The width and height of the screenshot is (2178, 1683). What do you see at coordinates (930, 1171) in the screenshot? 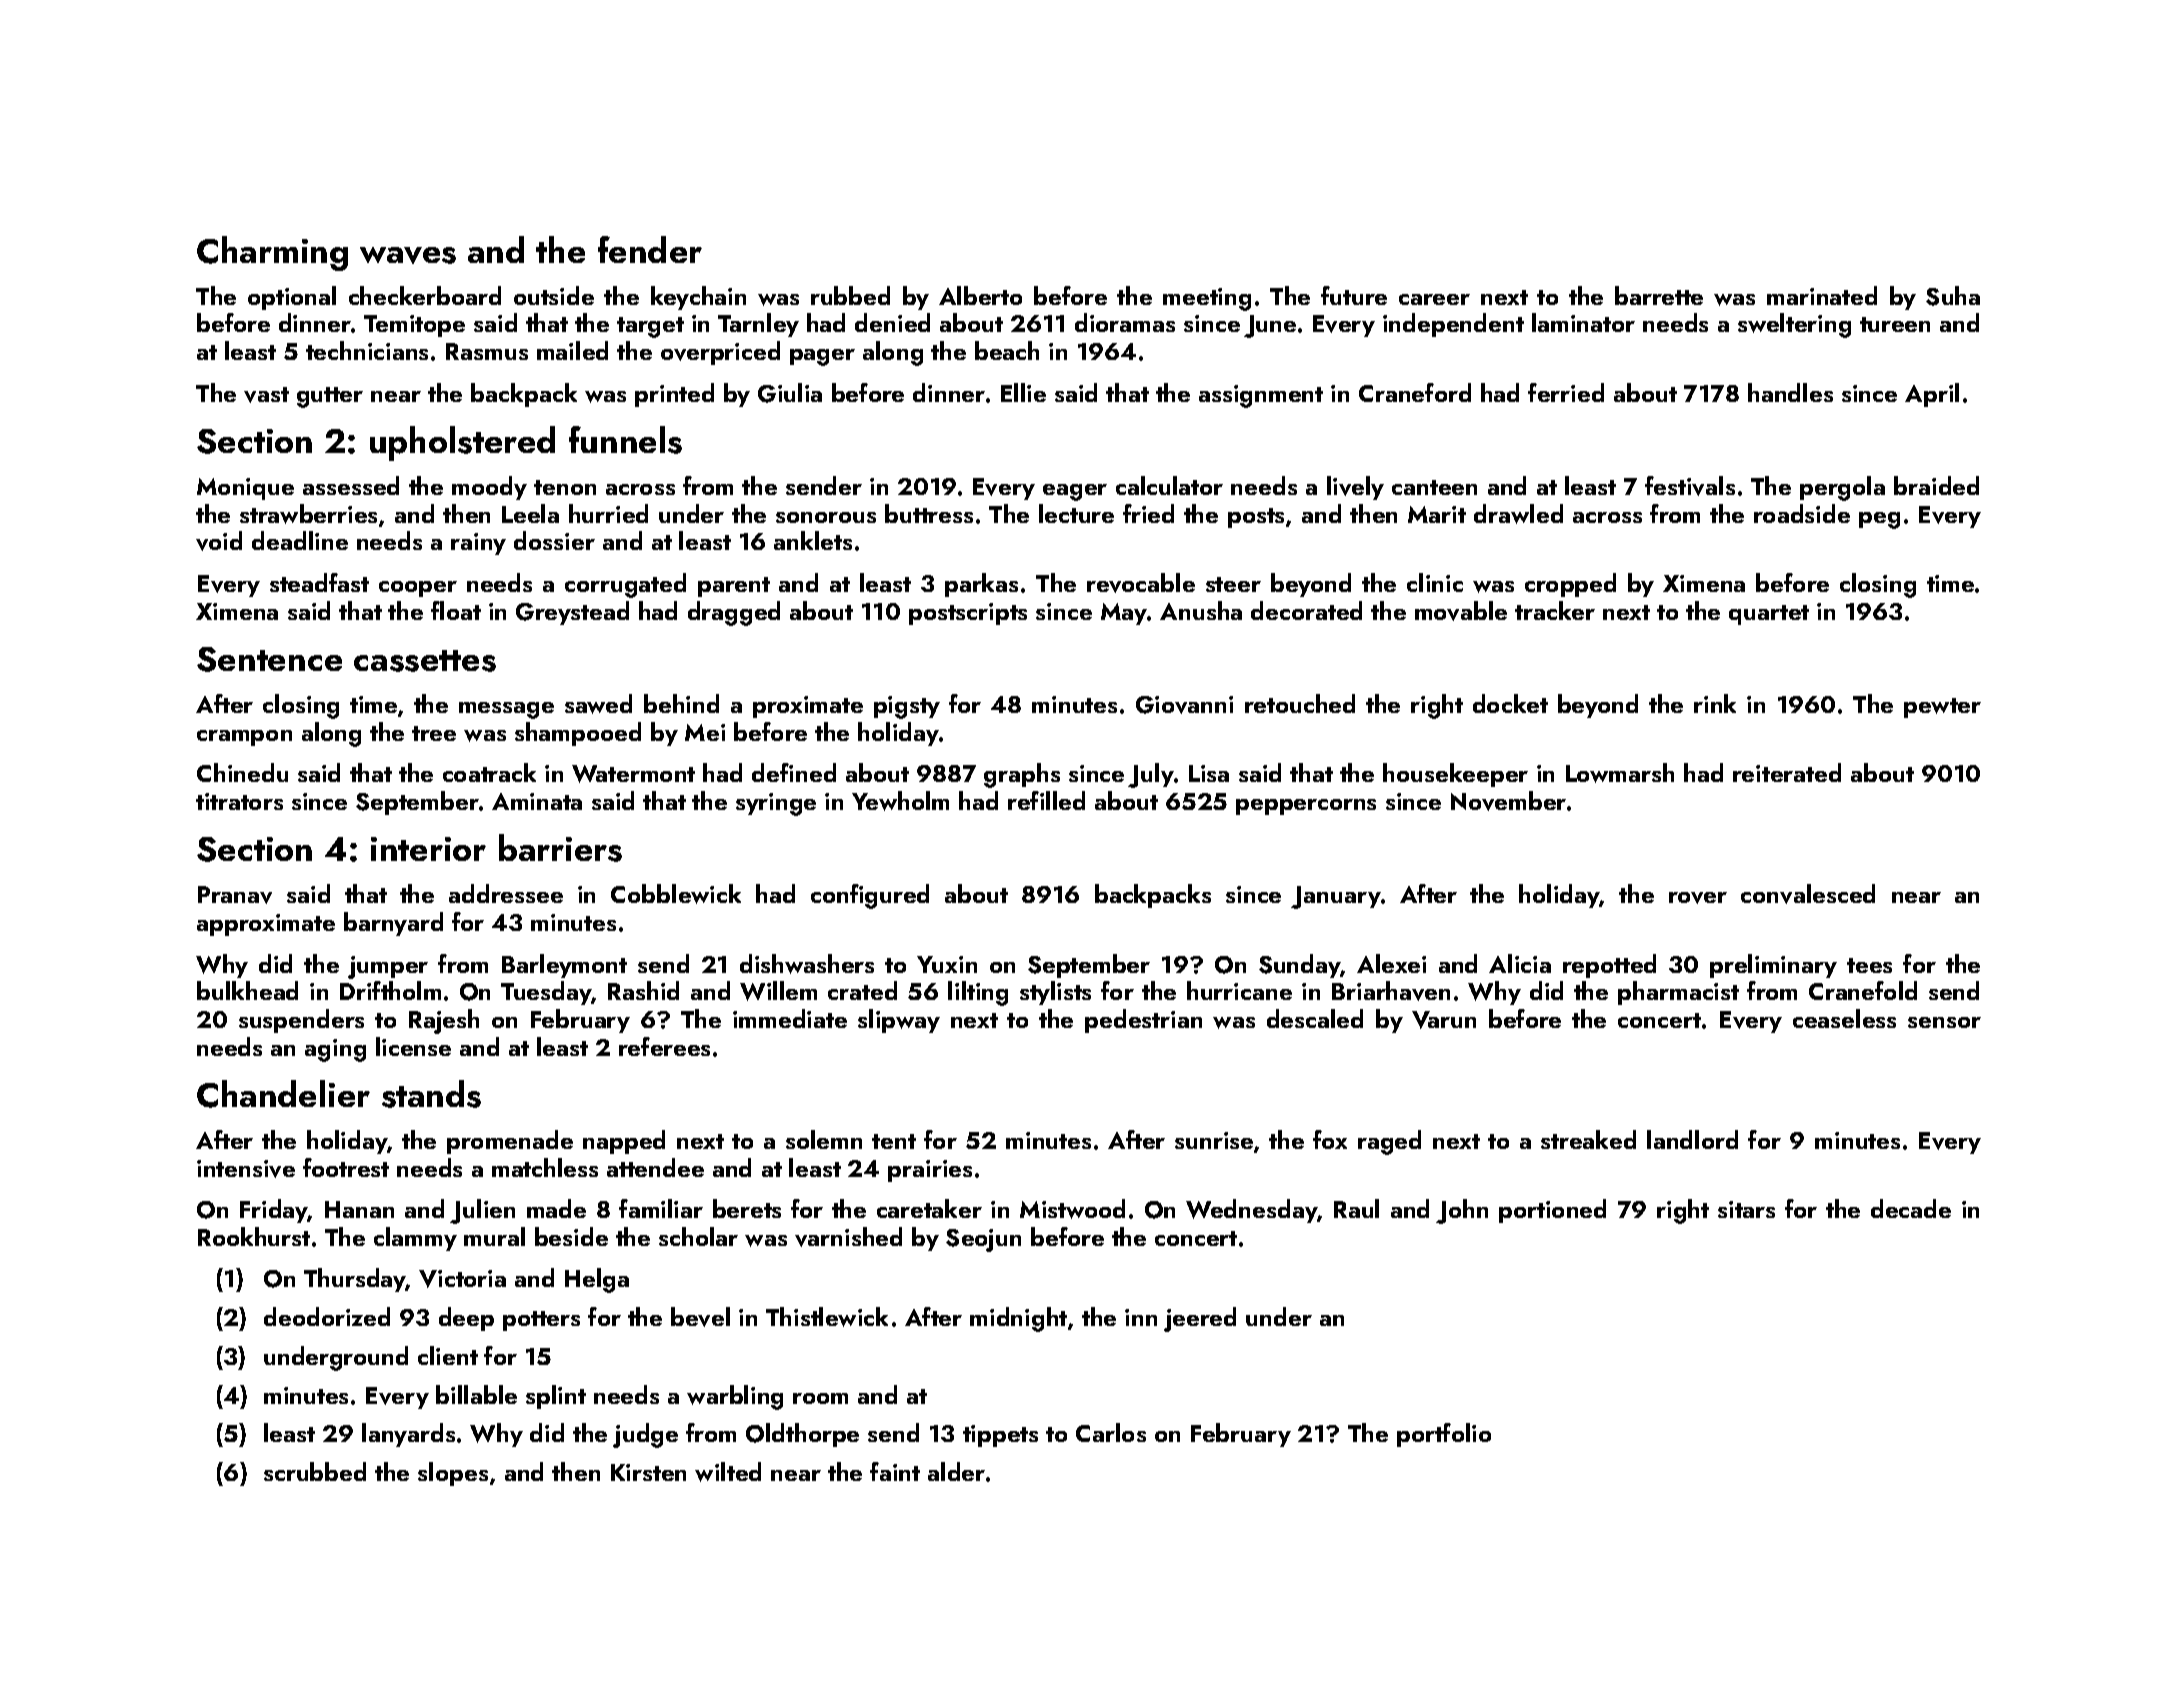
I see `prairies` at bounding box center [930, 1171].
